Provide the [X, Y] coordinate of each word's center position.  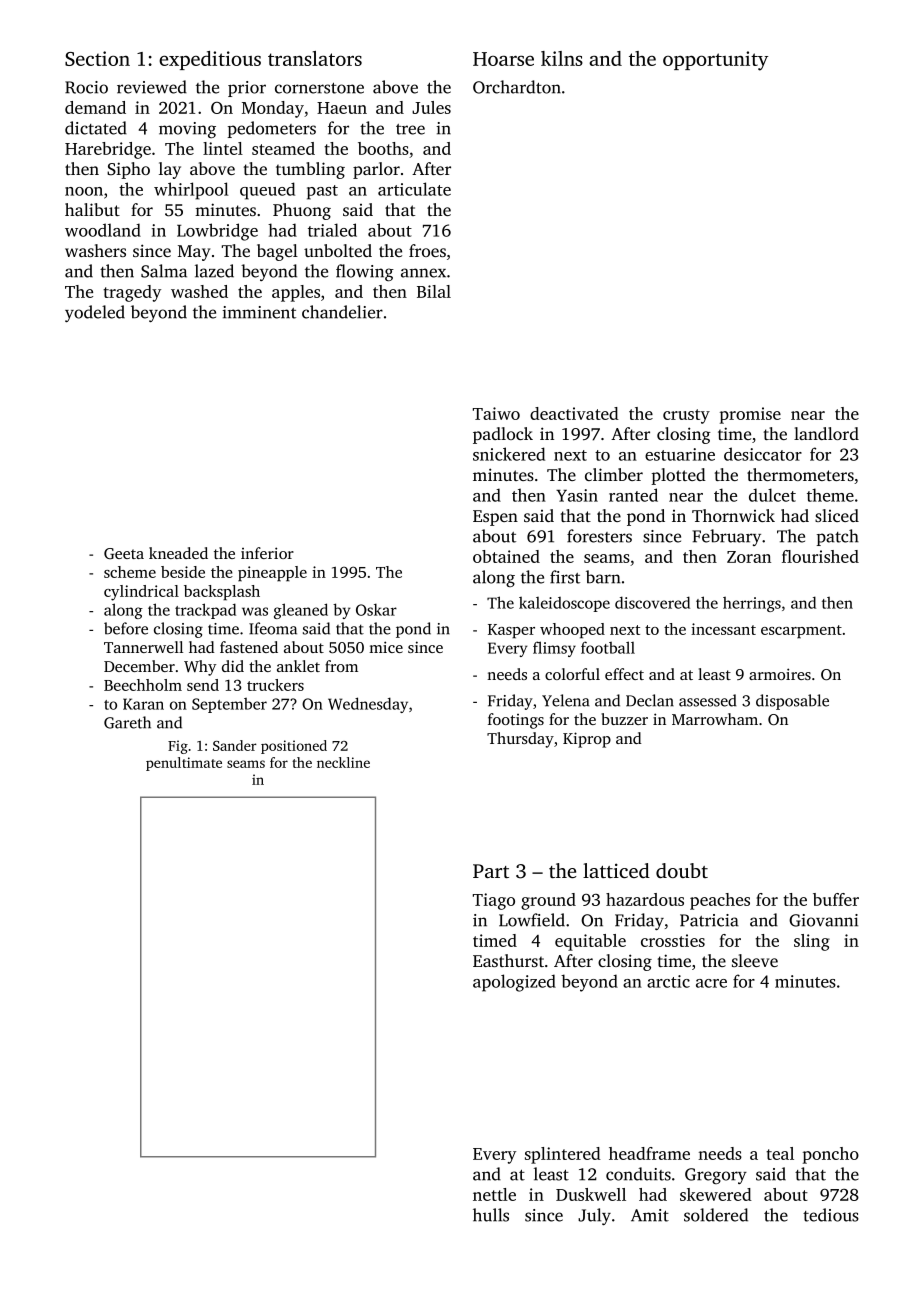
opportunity [715, 61]
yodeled [95, 313]
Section [97, 58]
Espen [495, 518]
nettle [494, 1194]
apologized [514, 983]
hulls [491, 1215]
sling [812, 942]
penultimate [184, 764]
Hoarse [503, 59]
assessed [708, 700]
